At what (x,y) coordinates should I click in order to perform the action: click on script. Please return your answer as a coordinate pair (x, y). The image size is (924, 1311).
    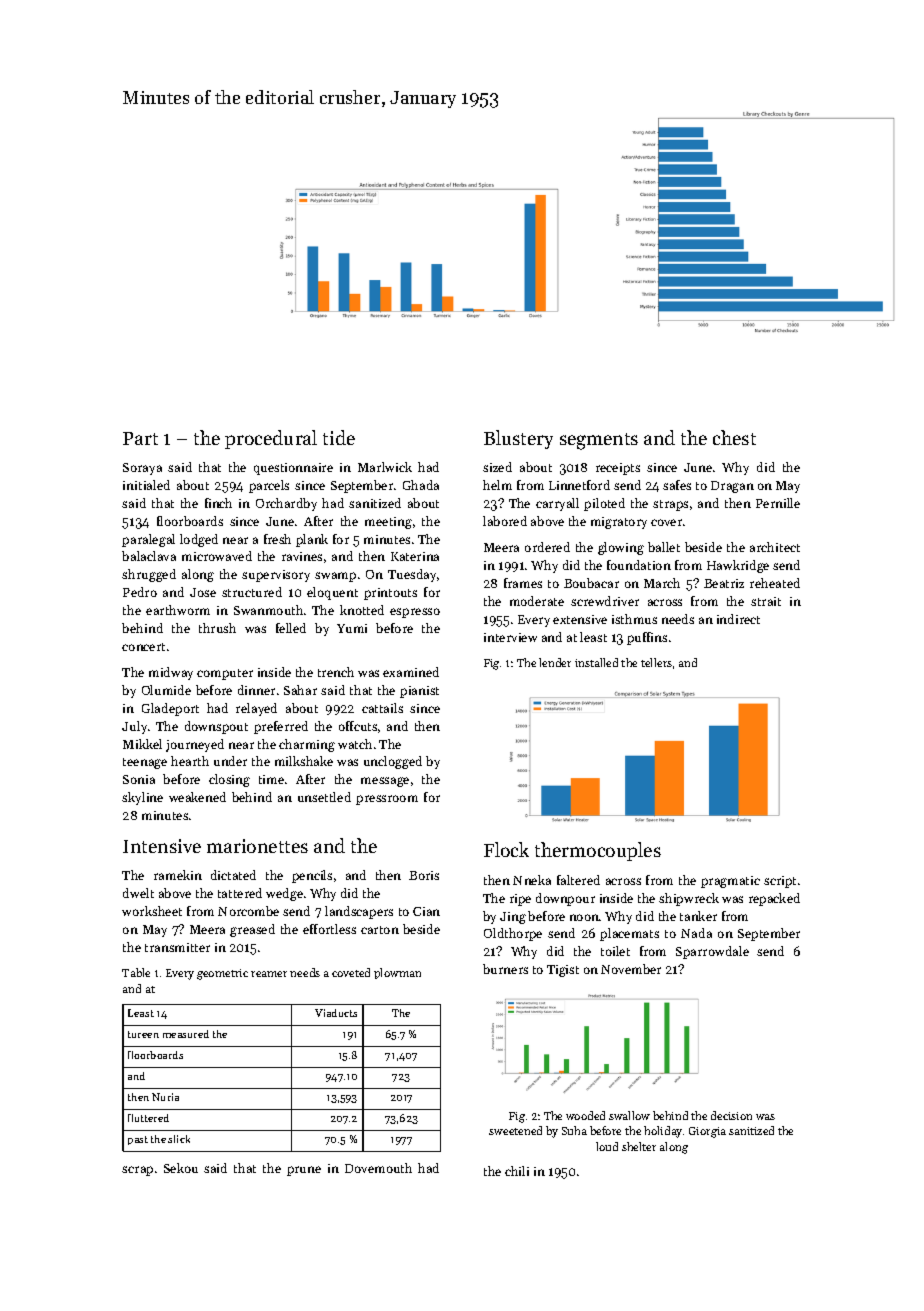
    Looking at the image, I should click on (780, 882).
